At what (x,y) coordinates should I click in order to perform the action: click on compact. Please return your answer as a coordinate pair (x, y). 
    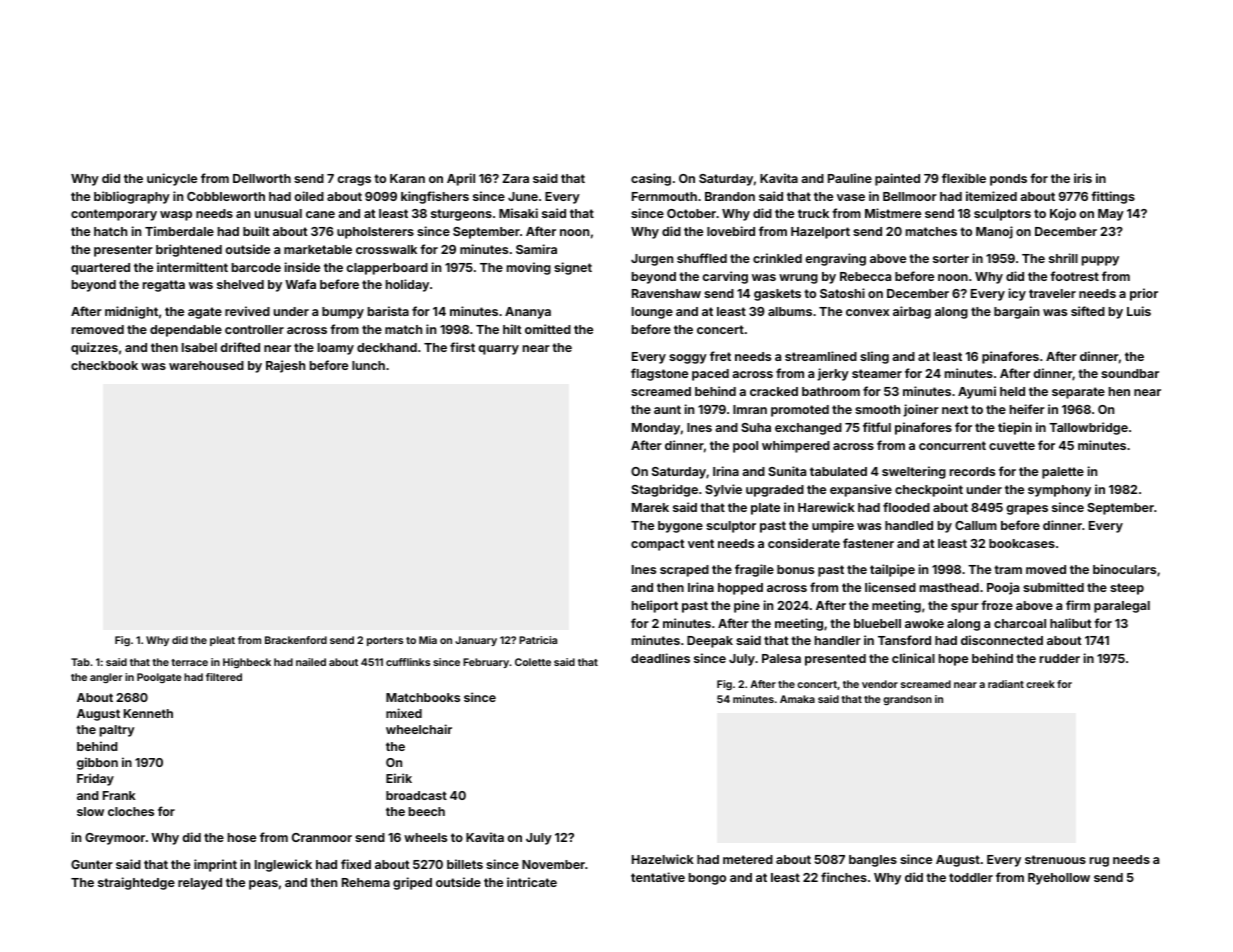
    Looking at the image, I should click on (658, 545).
